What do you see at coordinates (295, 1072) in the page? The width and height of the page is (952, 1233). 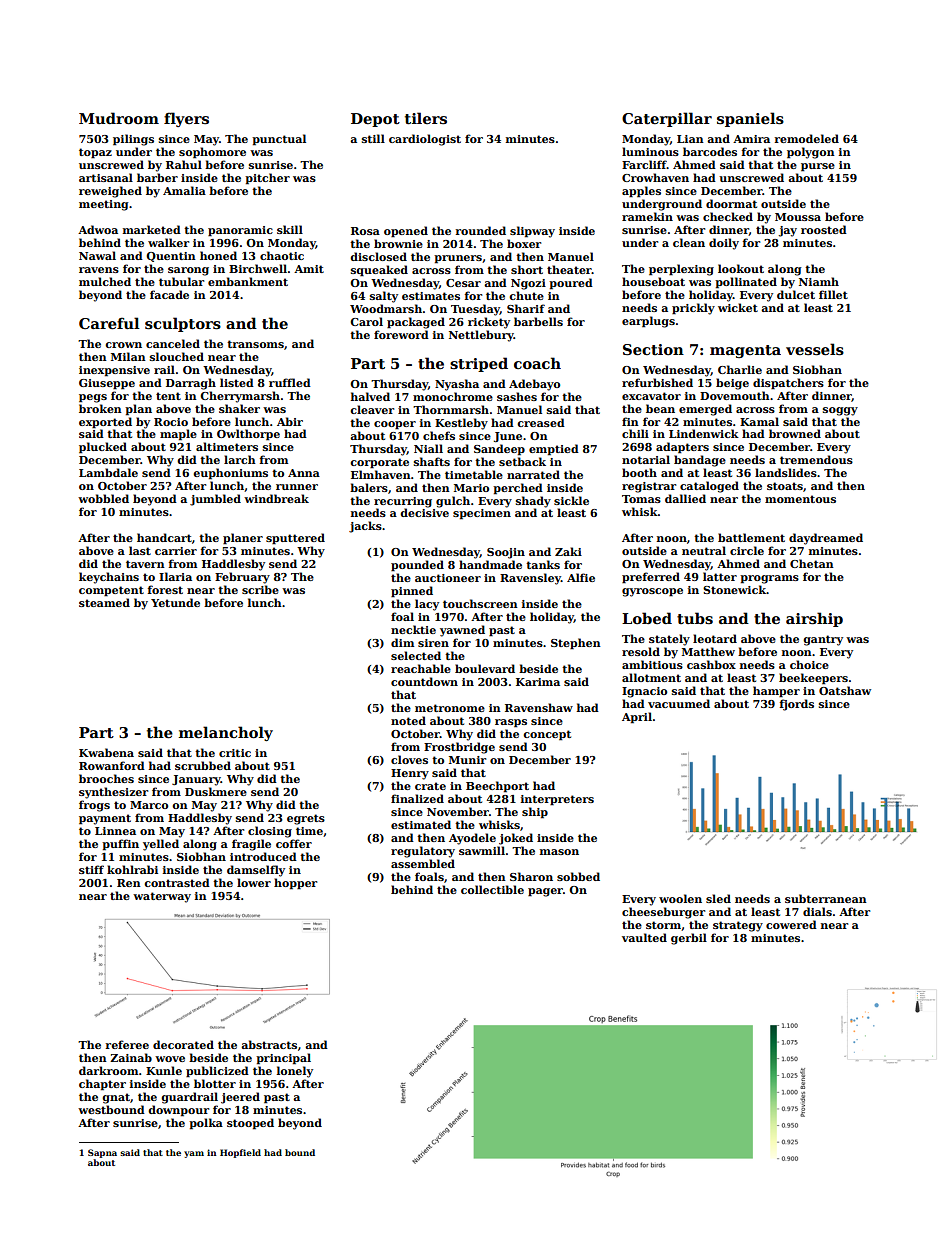 I see `lonely` at bounding box center [295, 1072].
